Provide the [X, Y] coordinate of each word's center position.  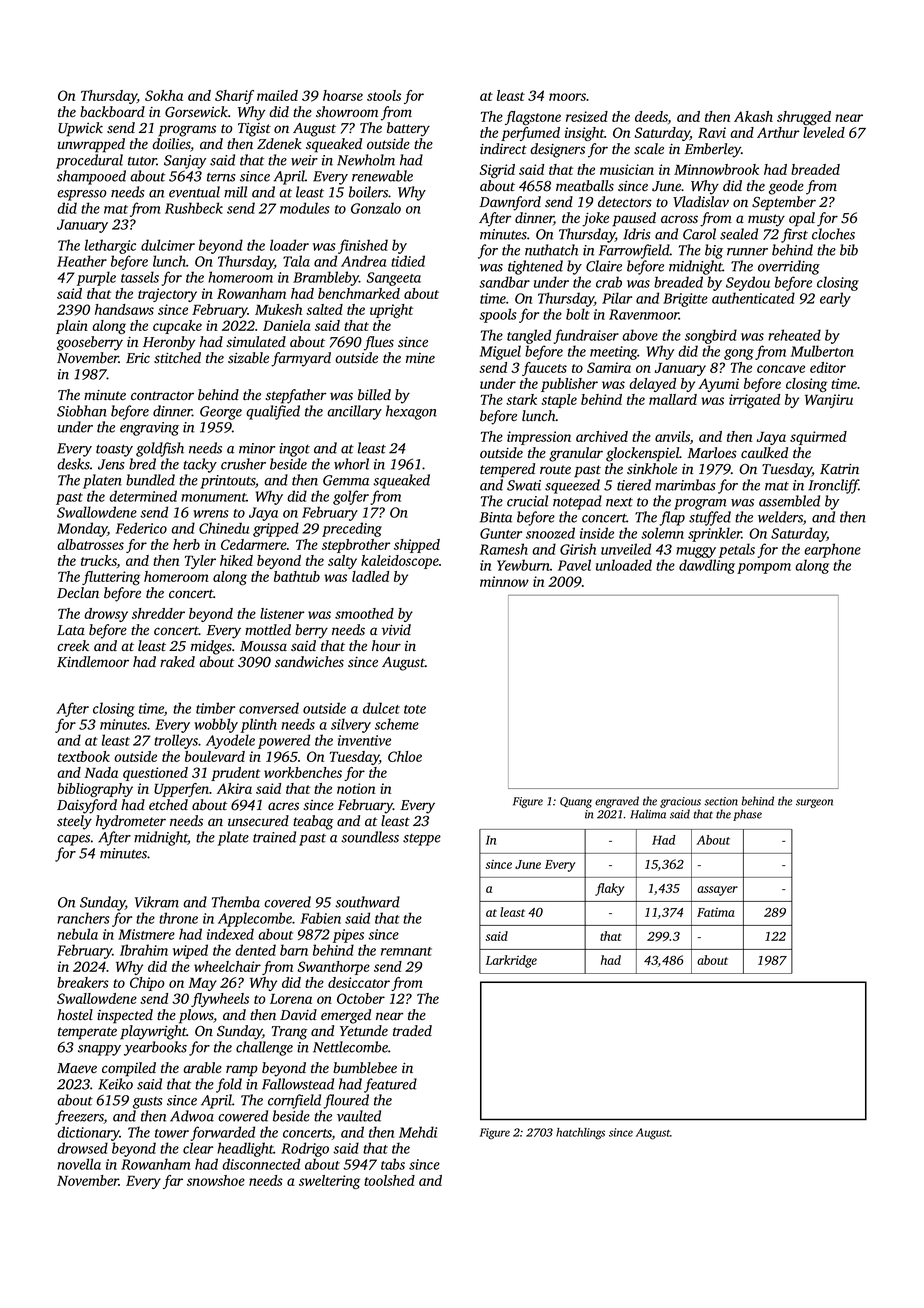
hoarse [343, 95]
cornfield [294, 1101]
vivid [396, 629]
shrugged [804, 118]
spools [498, 315]
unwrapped [91, 145]
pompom [764, 568]
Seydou [748, 283]
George [221, 413]
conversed [269, 708]
